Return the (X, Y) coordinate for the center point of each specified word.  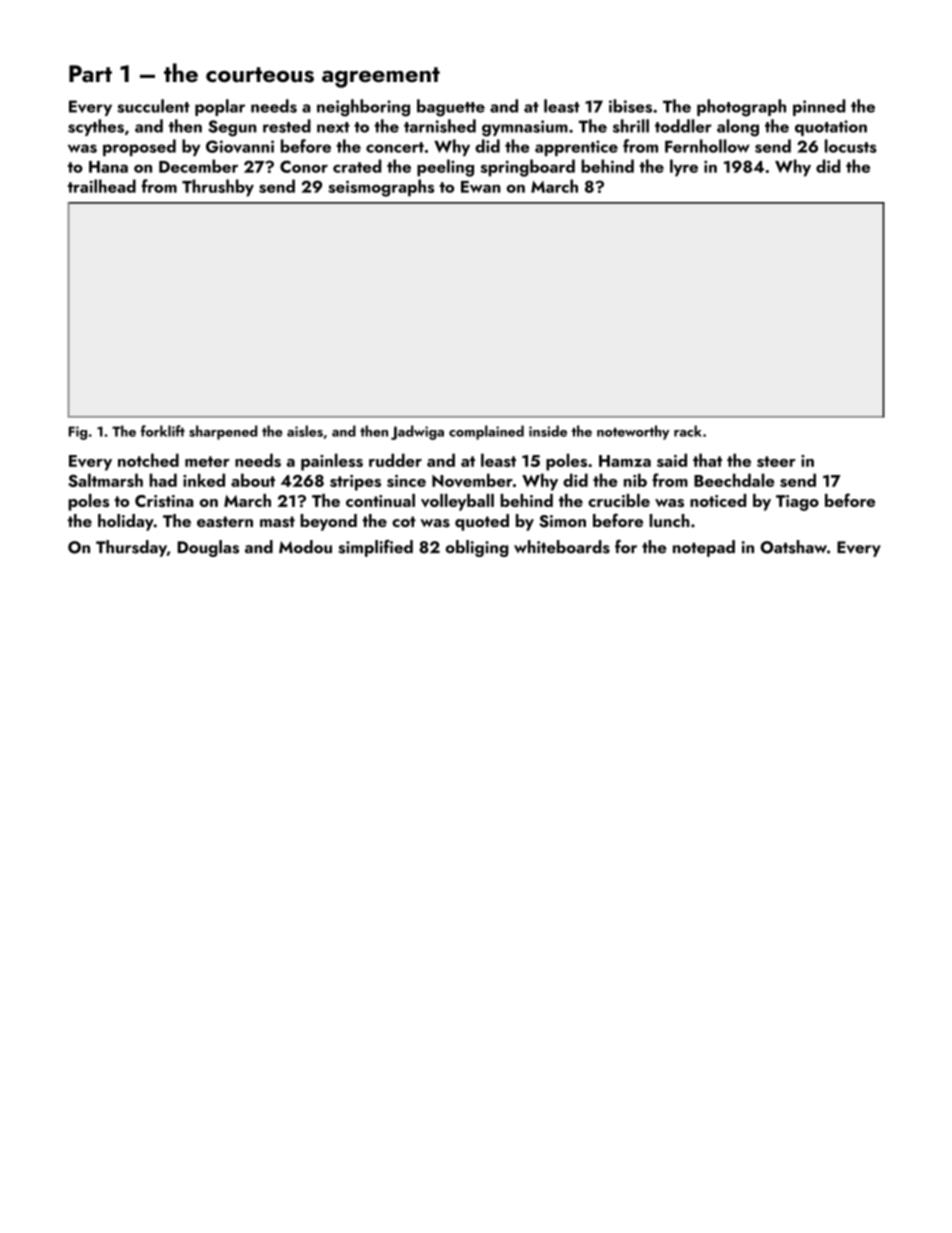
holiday (126, 522)
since (406, 481)
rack (688, 431)
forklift (163, 431)
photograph (741, 108)
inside (548, 431)
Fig (78, 433)
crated (357, 166)
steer (776, 461)
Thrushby (218, 188)
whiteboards (562, 547)
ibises (630, 106)
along (738, 128)
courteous (260, 75)
